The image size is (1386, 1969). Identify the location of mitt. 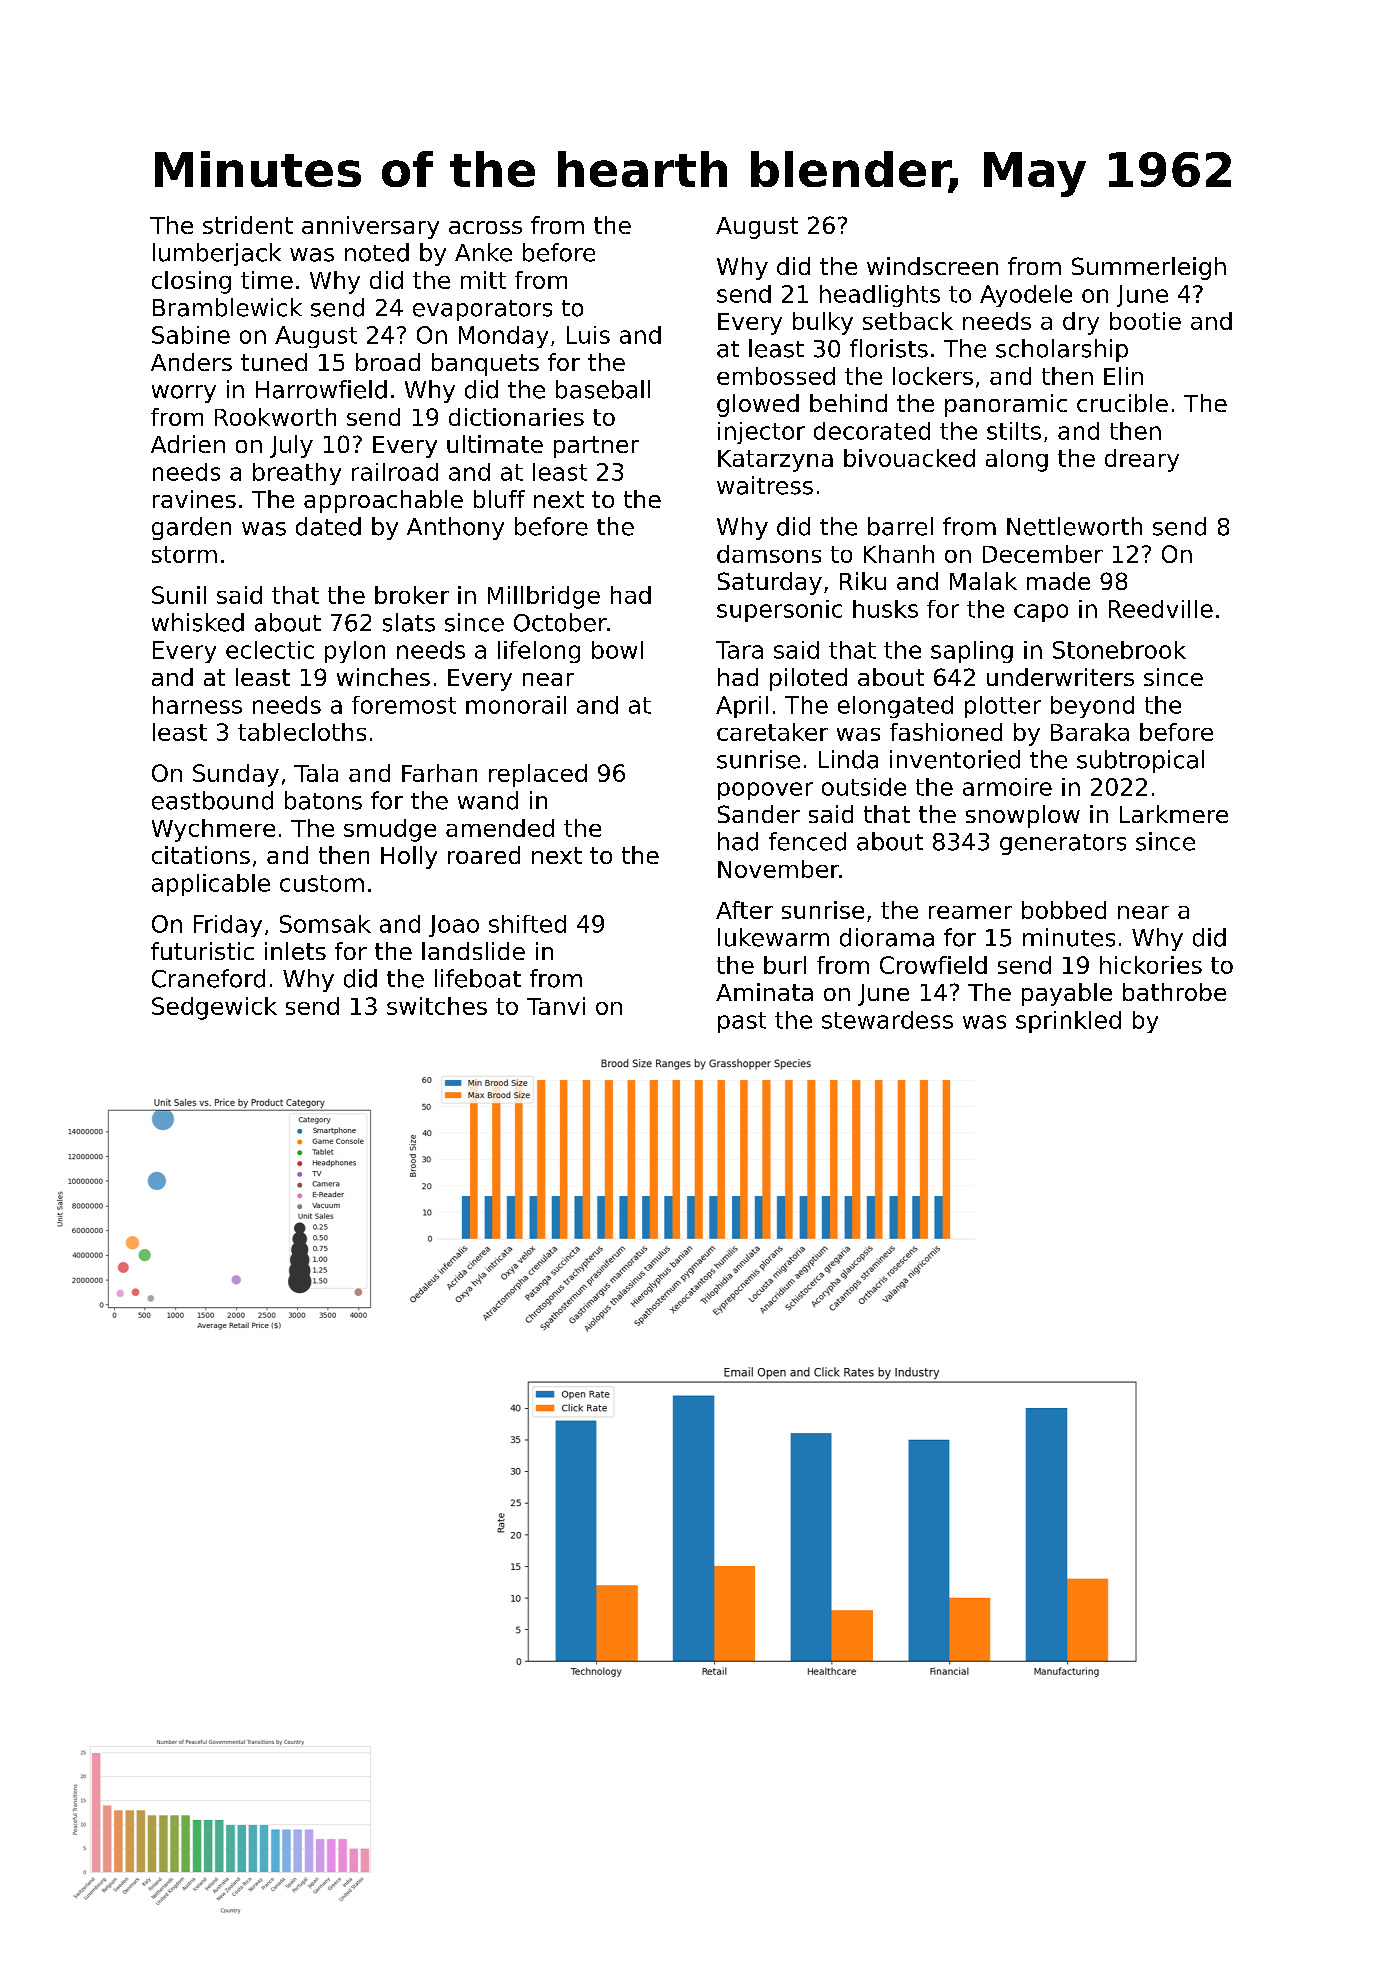
(483, 280).
